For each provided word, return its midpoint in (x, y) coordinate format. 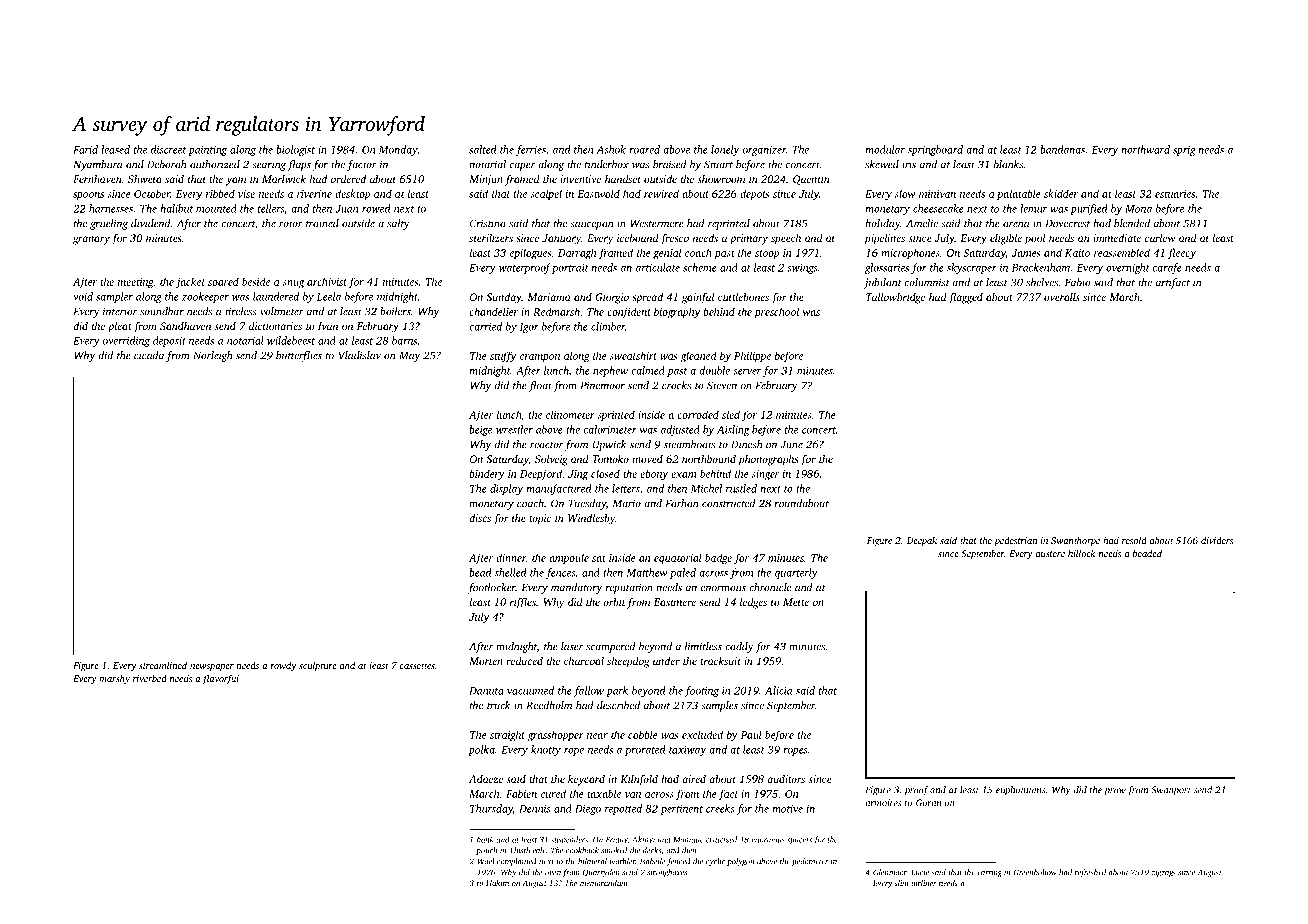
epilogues (530, 254)
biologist (295, 150)
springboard (935, 150)
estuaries (1175, 194)
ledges (753, 603)
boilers (395, 311)
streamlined (163, 665)
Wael (486, 861)
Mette (796, 602)
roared (644, 149)
